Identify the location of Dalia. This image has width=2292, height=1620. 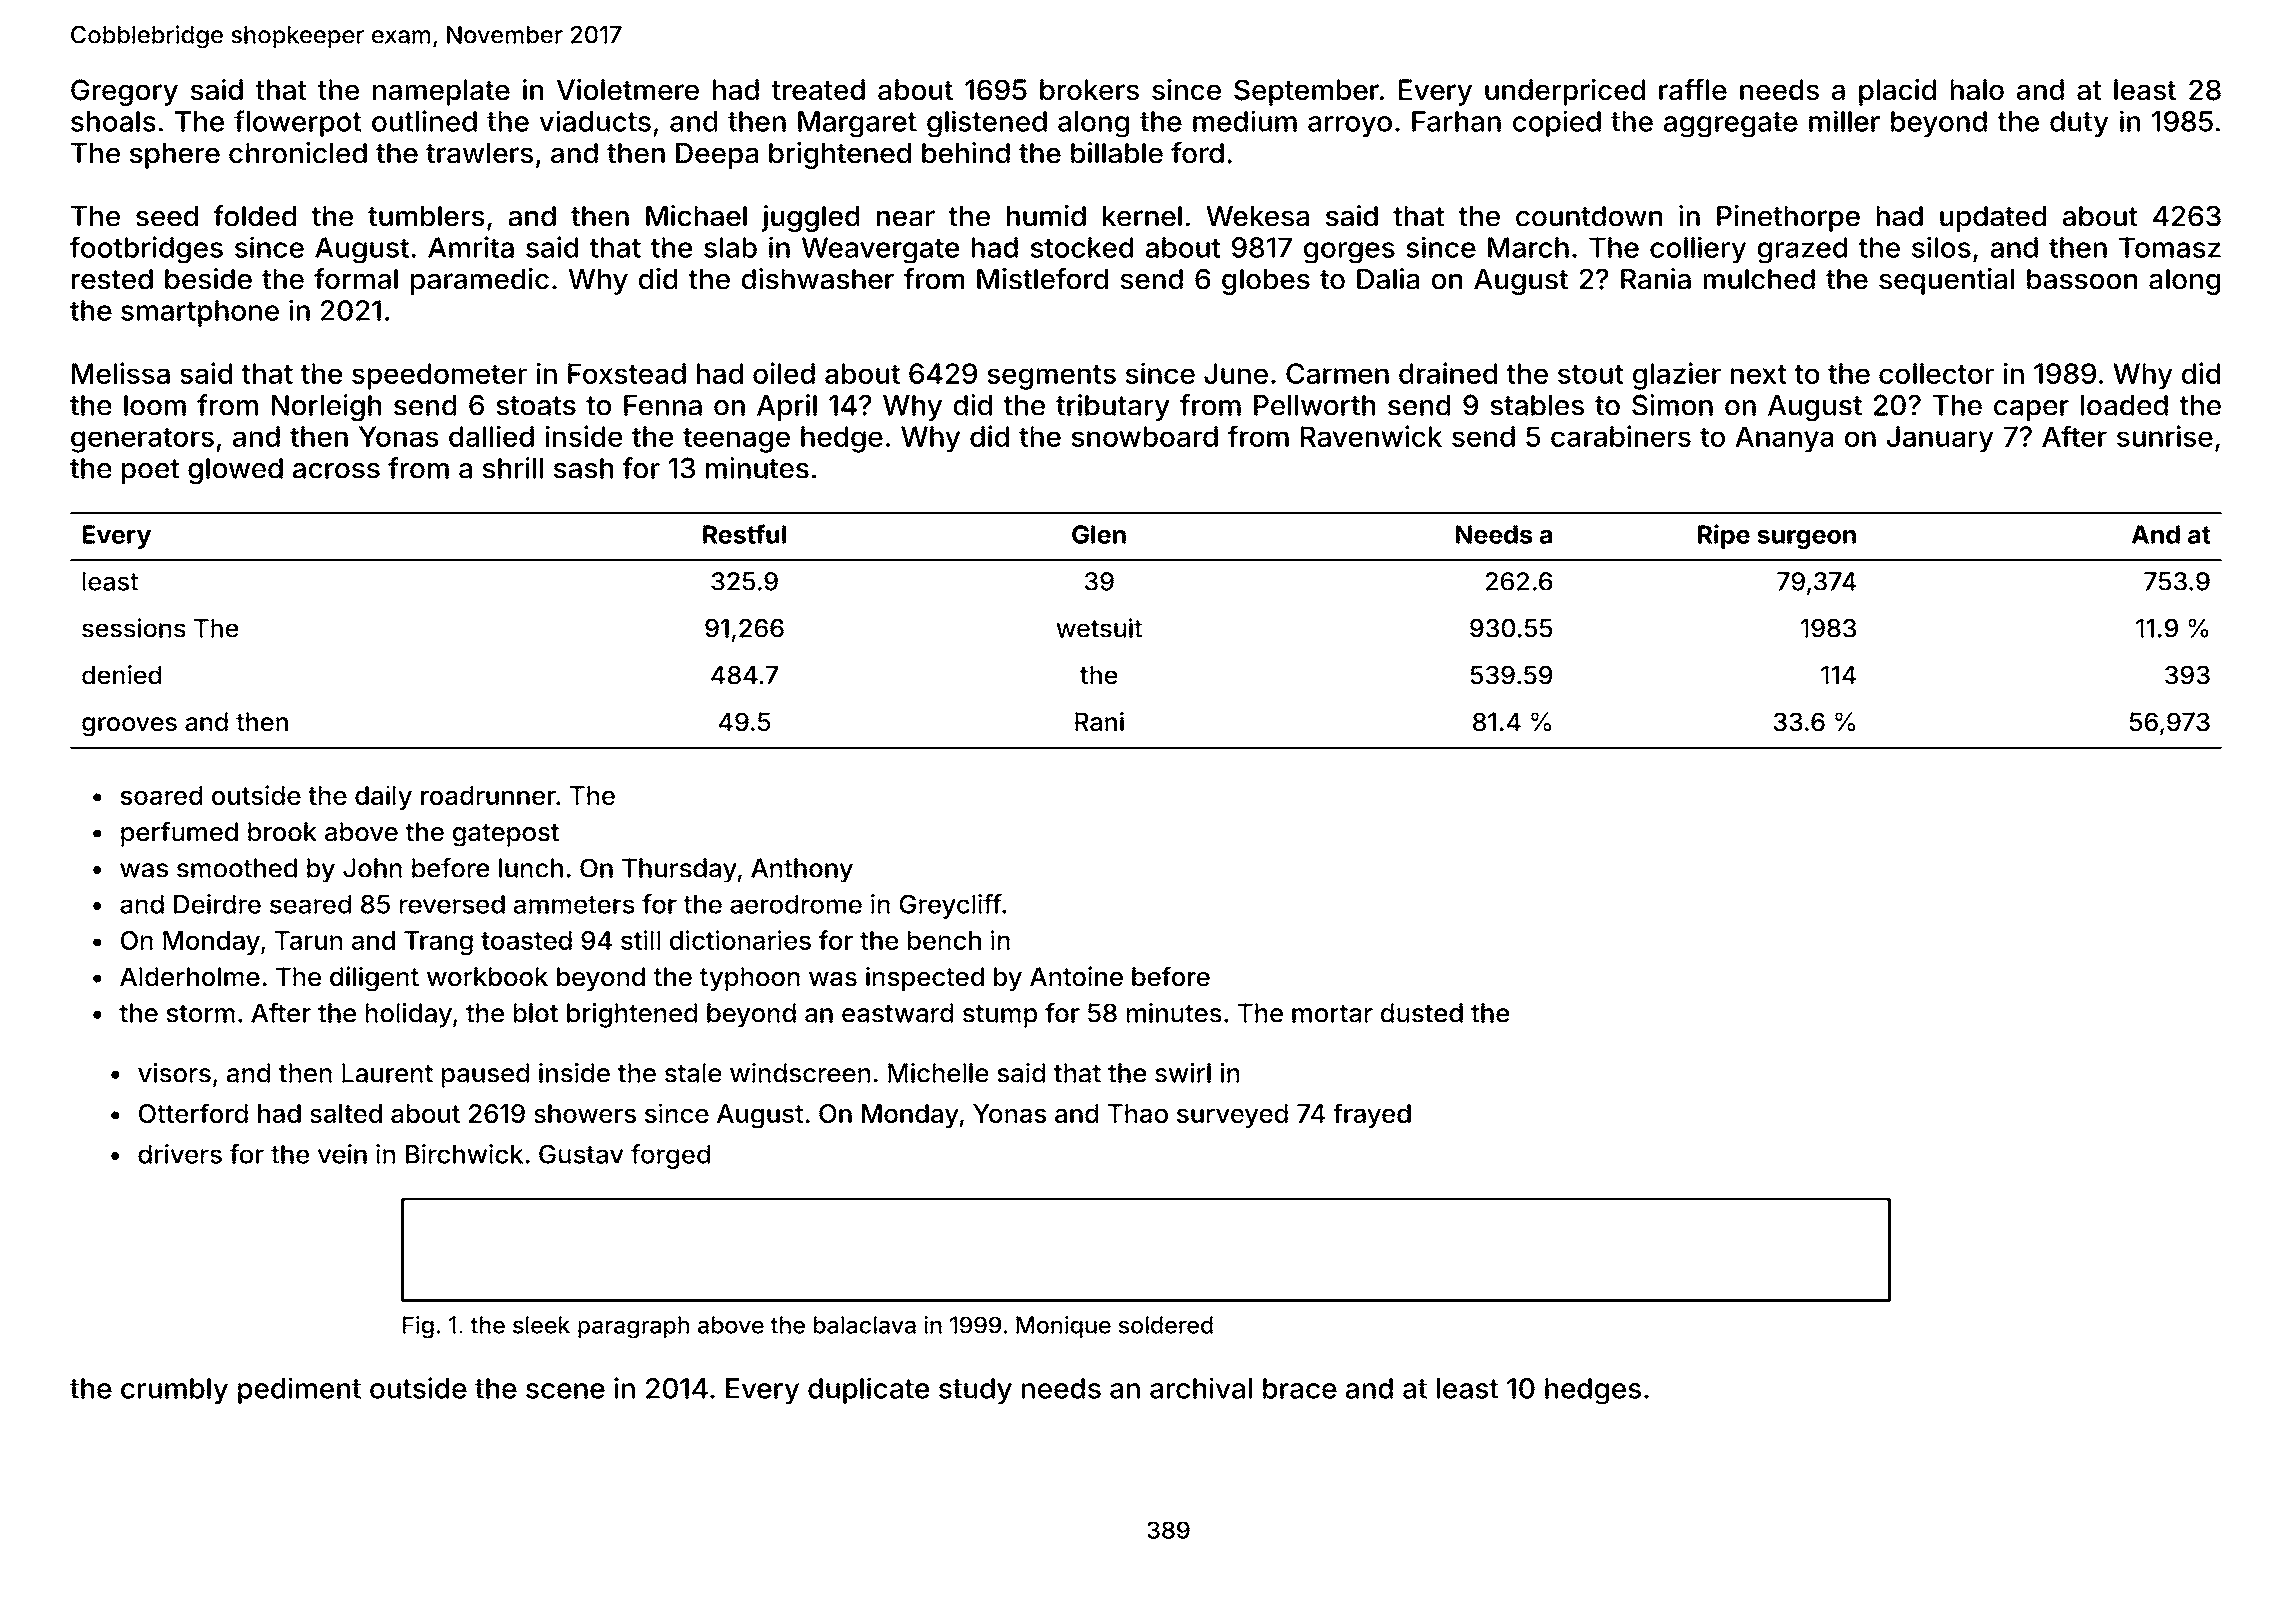
(1388, 279).
